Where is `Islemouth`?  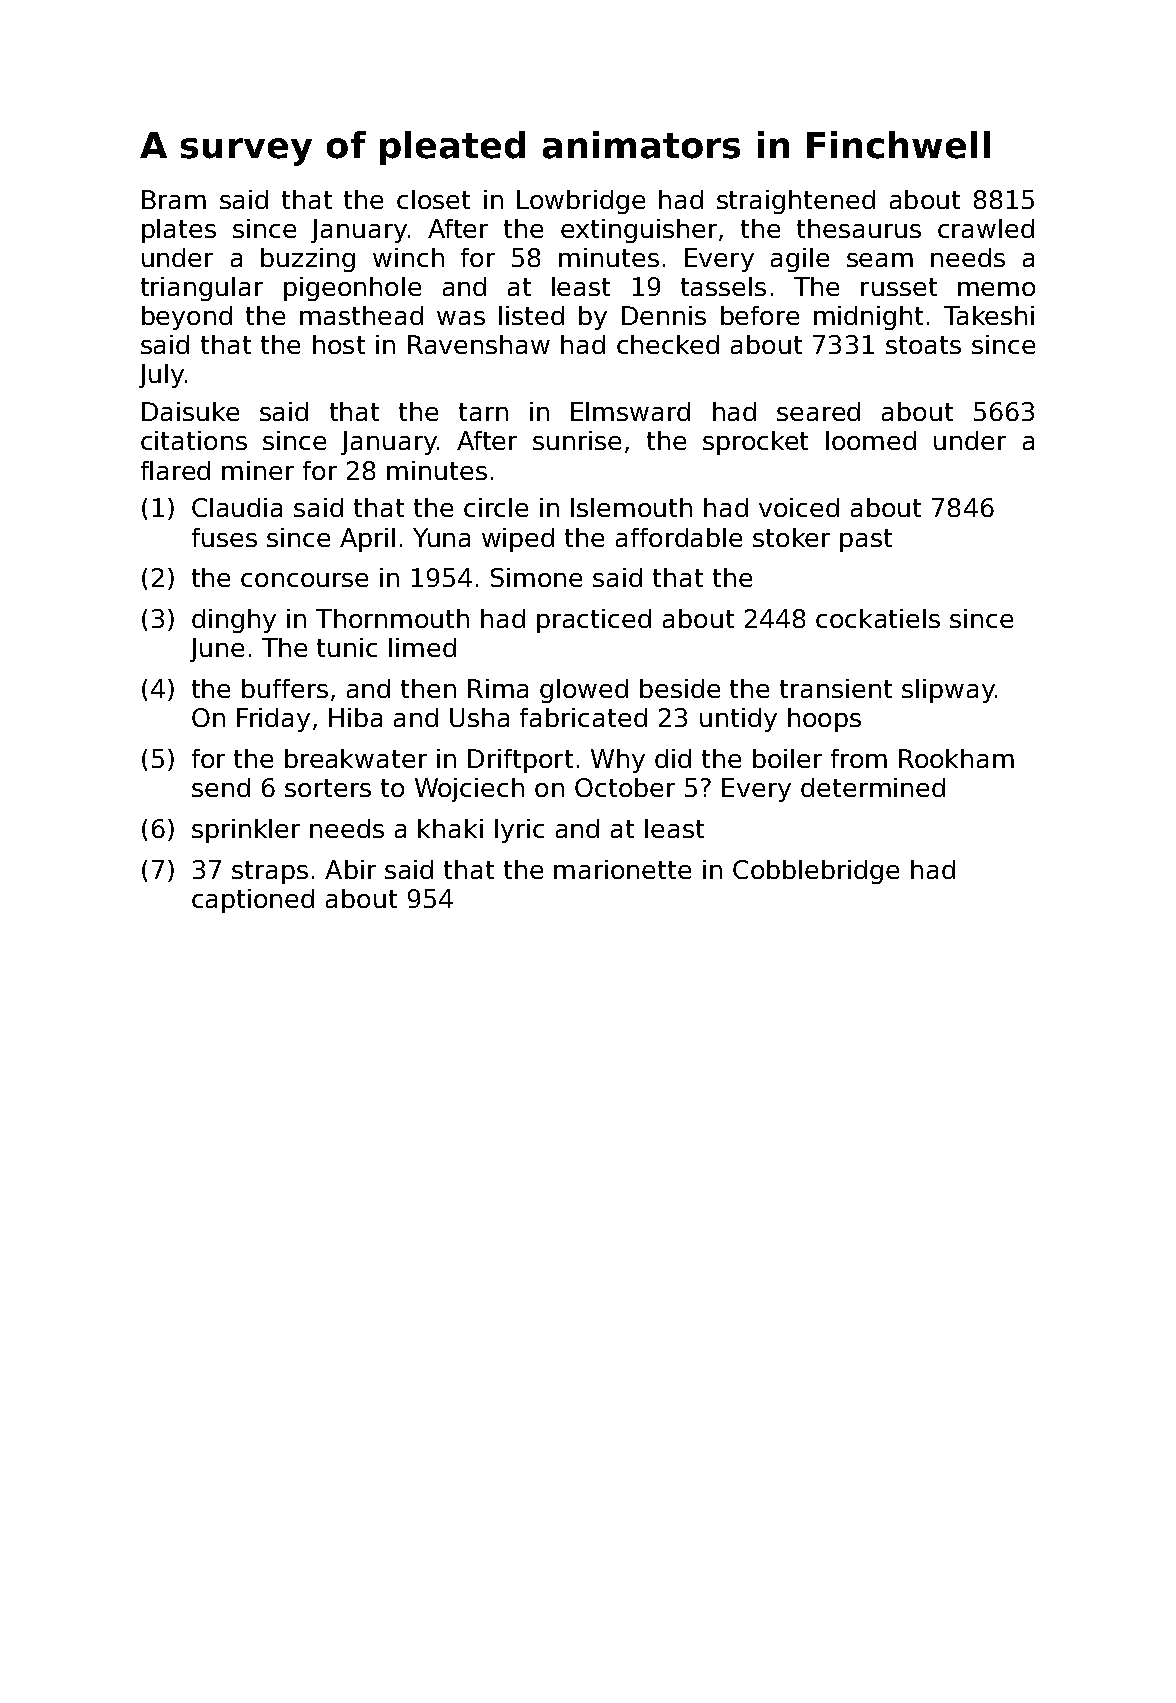
Islemouth is located at coordinates (631, 507).
